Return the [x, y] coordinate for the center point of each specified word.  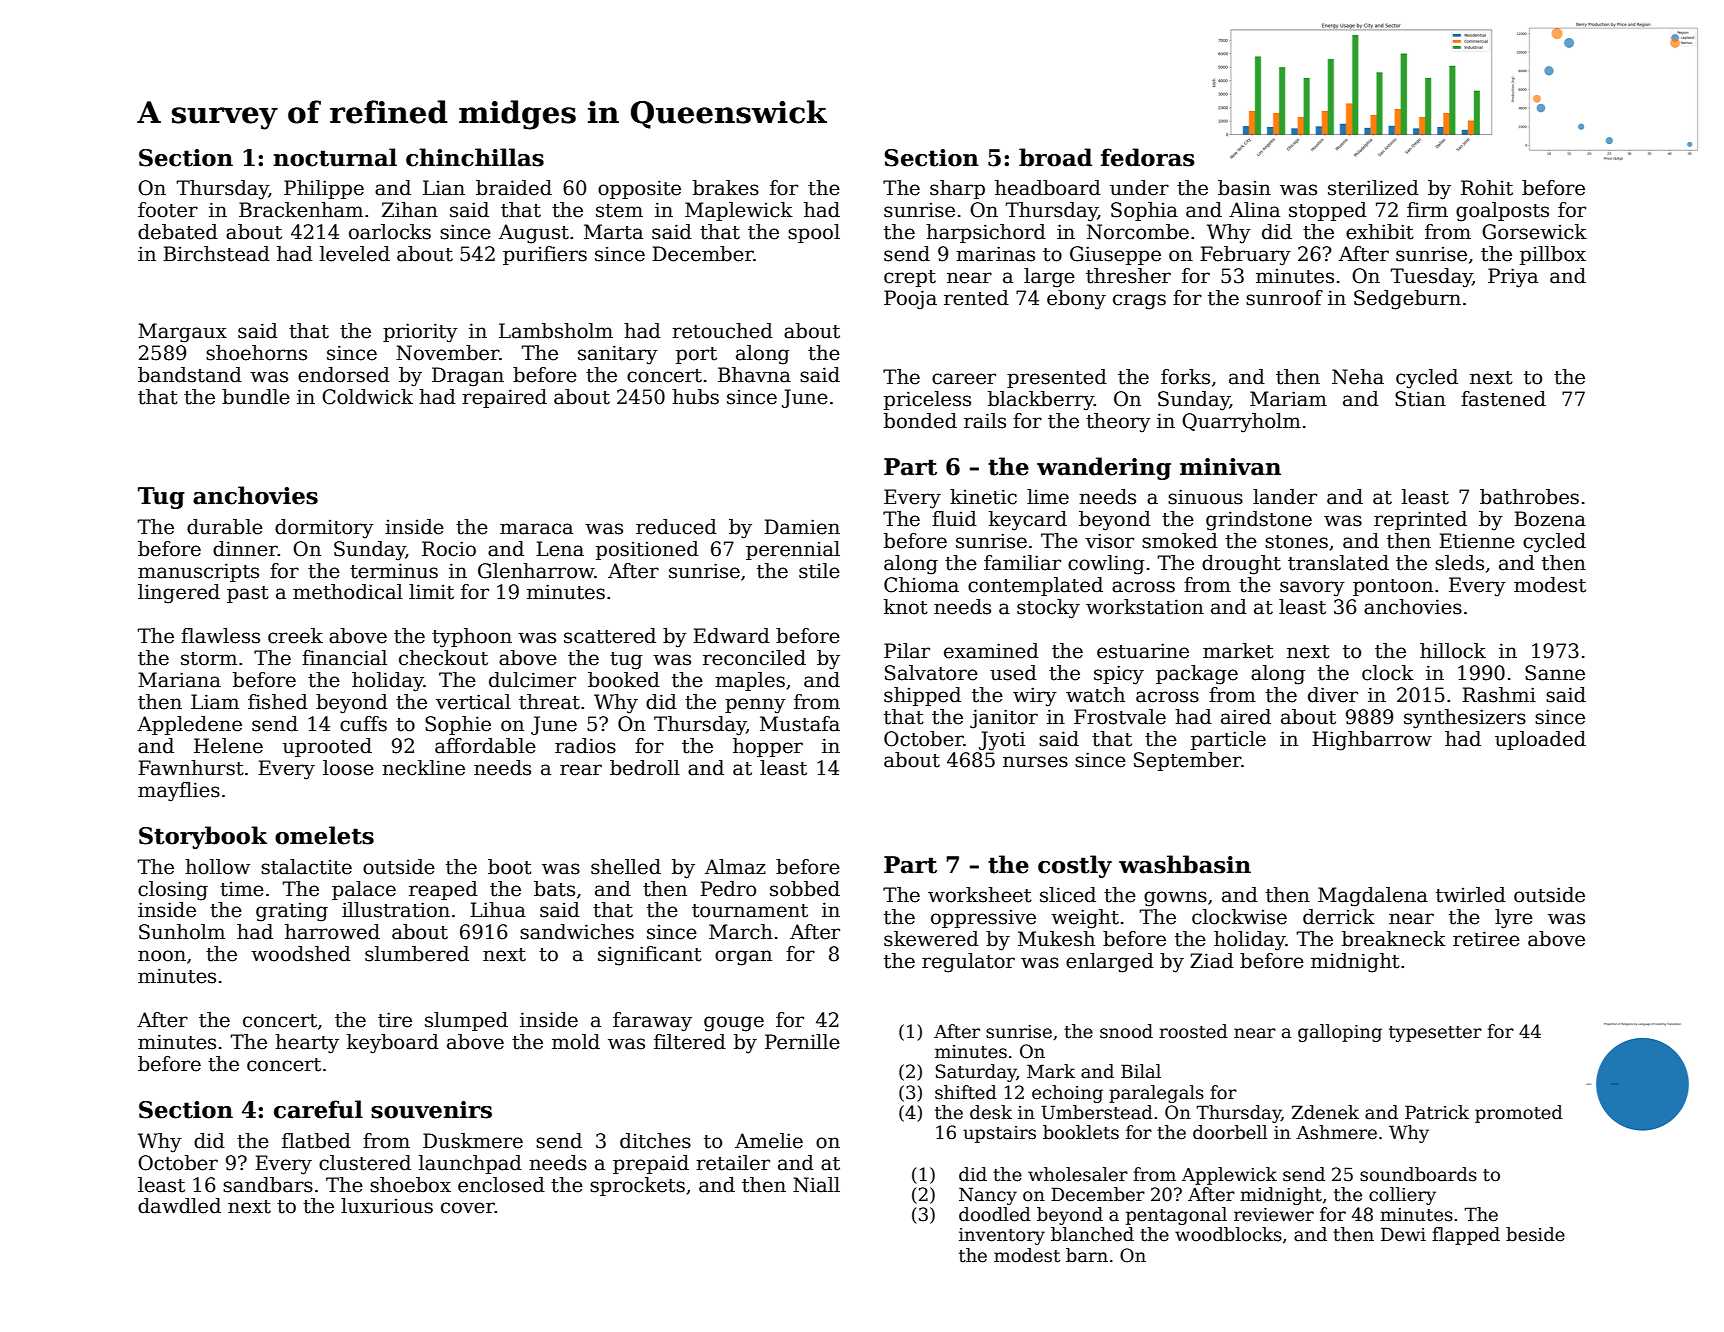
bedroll [645, 768]
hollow [217, 867]
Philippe [324, 189]
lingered [179, 594]
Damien [802, 527]
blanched [1092, 1234]
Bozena [1550, 519]
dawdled [179, 1206]
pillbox [1553, 255]
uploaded [1540, 740]
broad [1055, 157]
